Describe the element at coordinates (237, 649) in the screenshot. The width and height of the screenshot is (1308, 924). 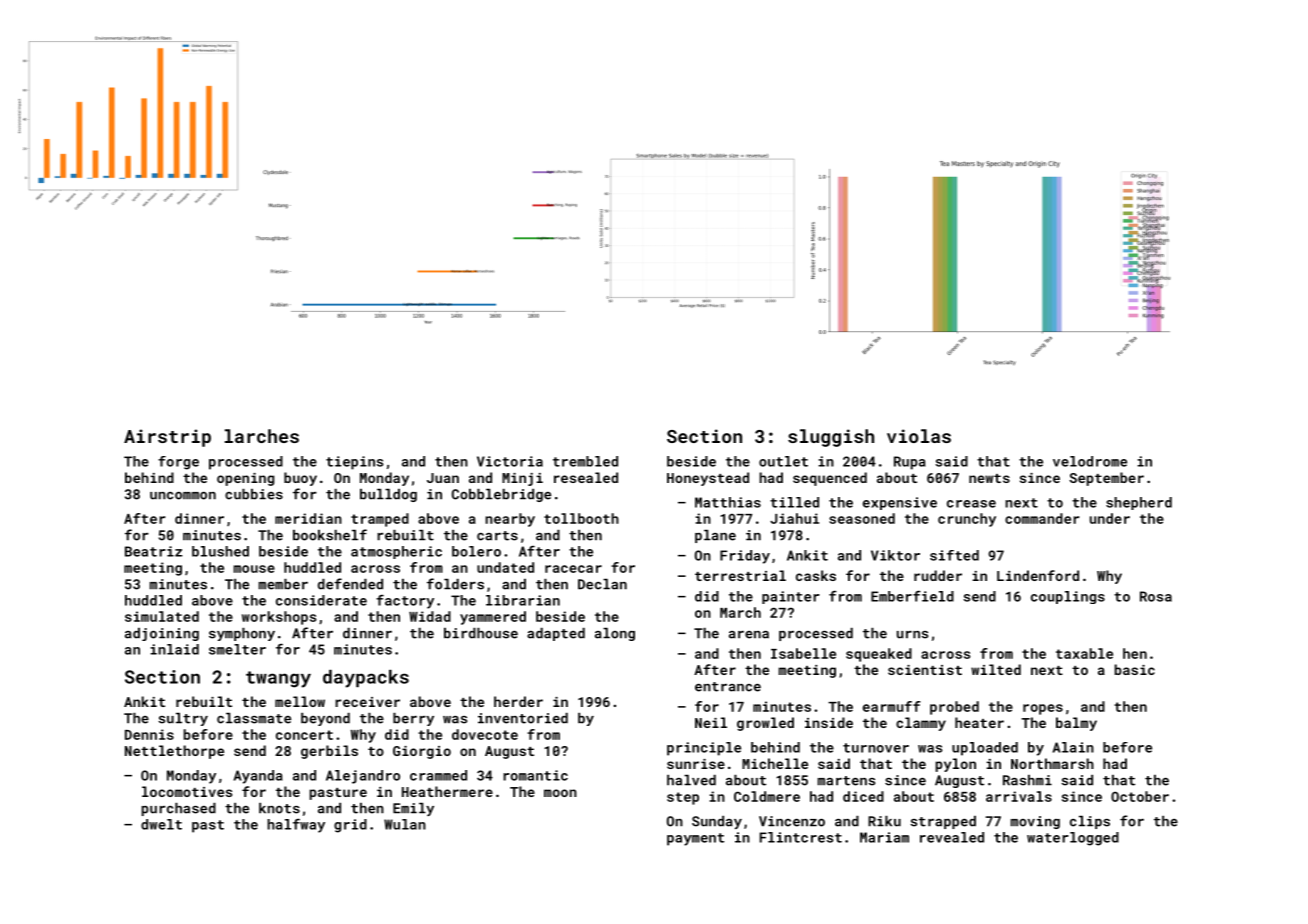
I see `smelter` at that location.
